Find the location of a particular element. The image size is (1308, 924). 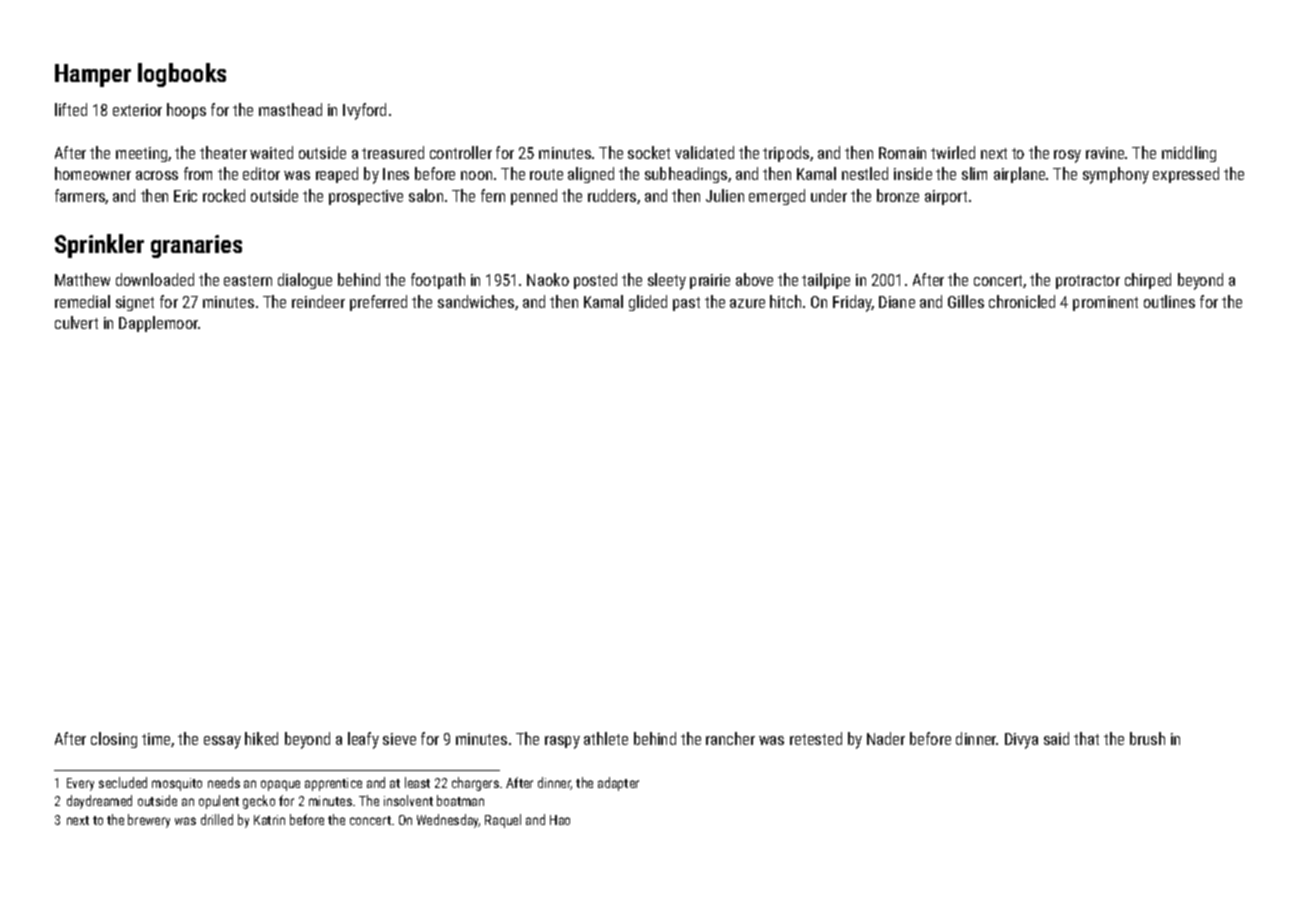

preferred is located at coordinates (378, 303).
